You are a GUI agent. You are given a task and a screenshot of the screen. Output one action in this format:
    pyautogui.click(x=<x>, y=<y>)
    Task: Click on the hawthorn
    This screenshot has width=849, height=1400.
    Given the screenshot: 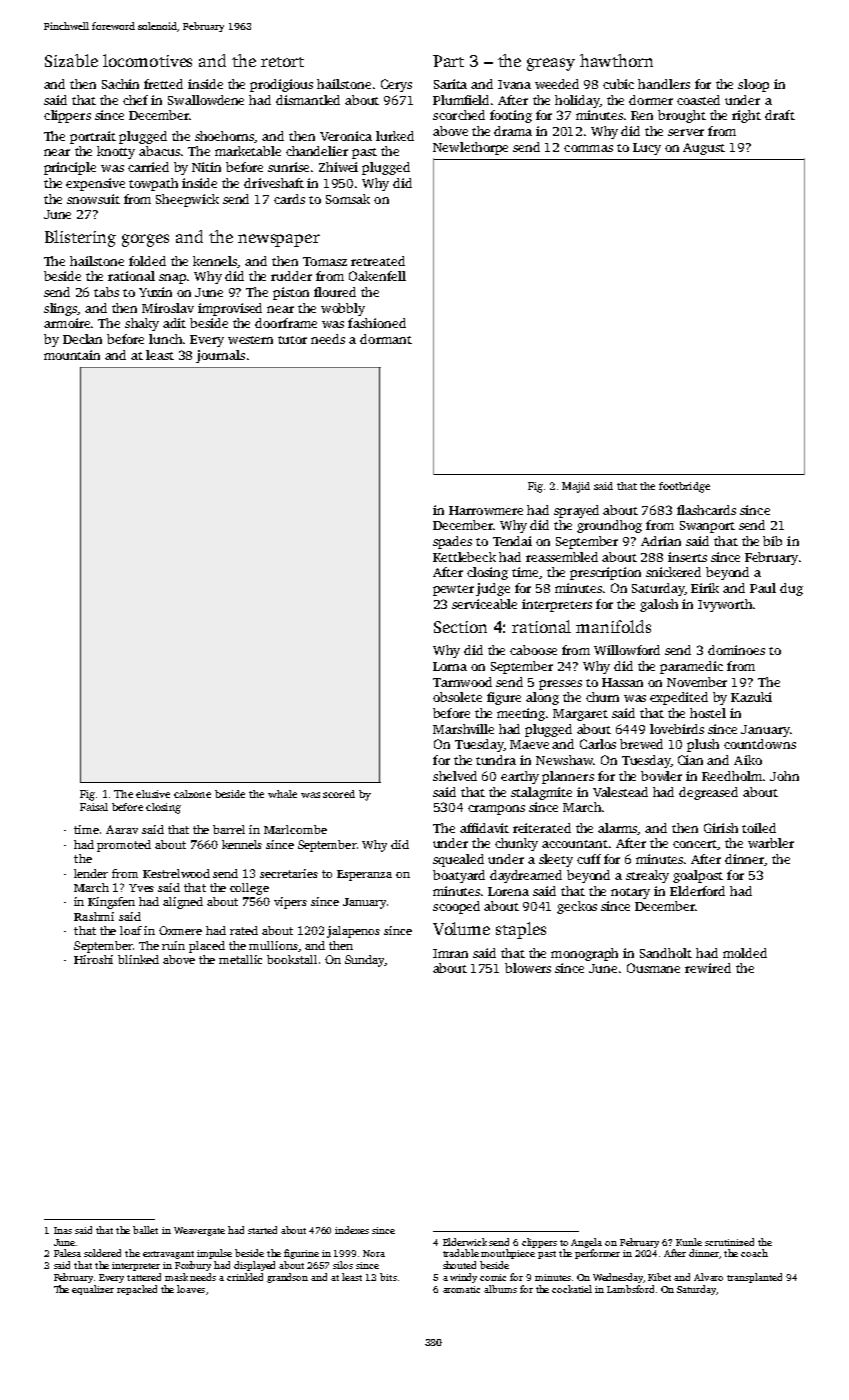 What is the action you would take?
    pyautogui.click(x=616, y=60)
